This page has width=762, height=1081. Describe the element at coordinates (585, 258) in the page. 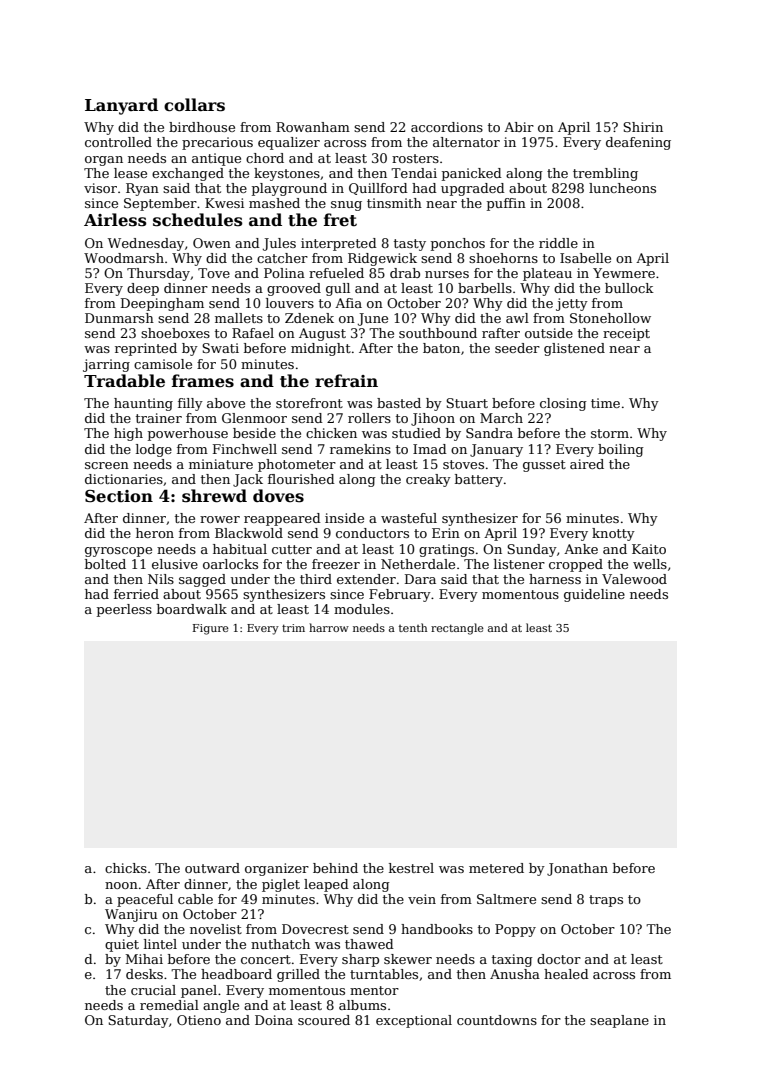

I see `Isabelle` at that location.
